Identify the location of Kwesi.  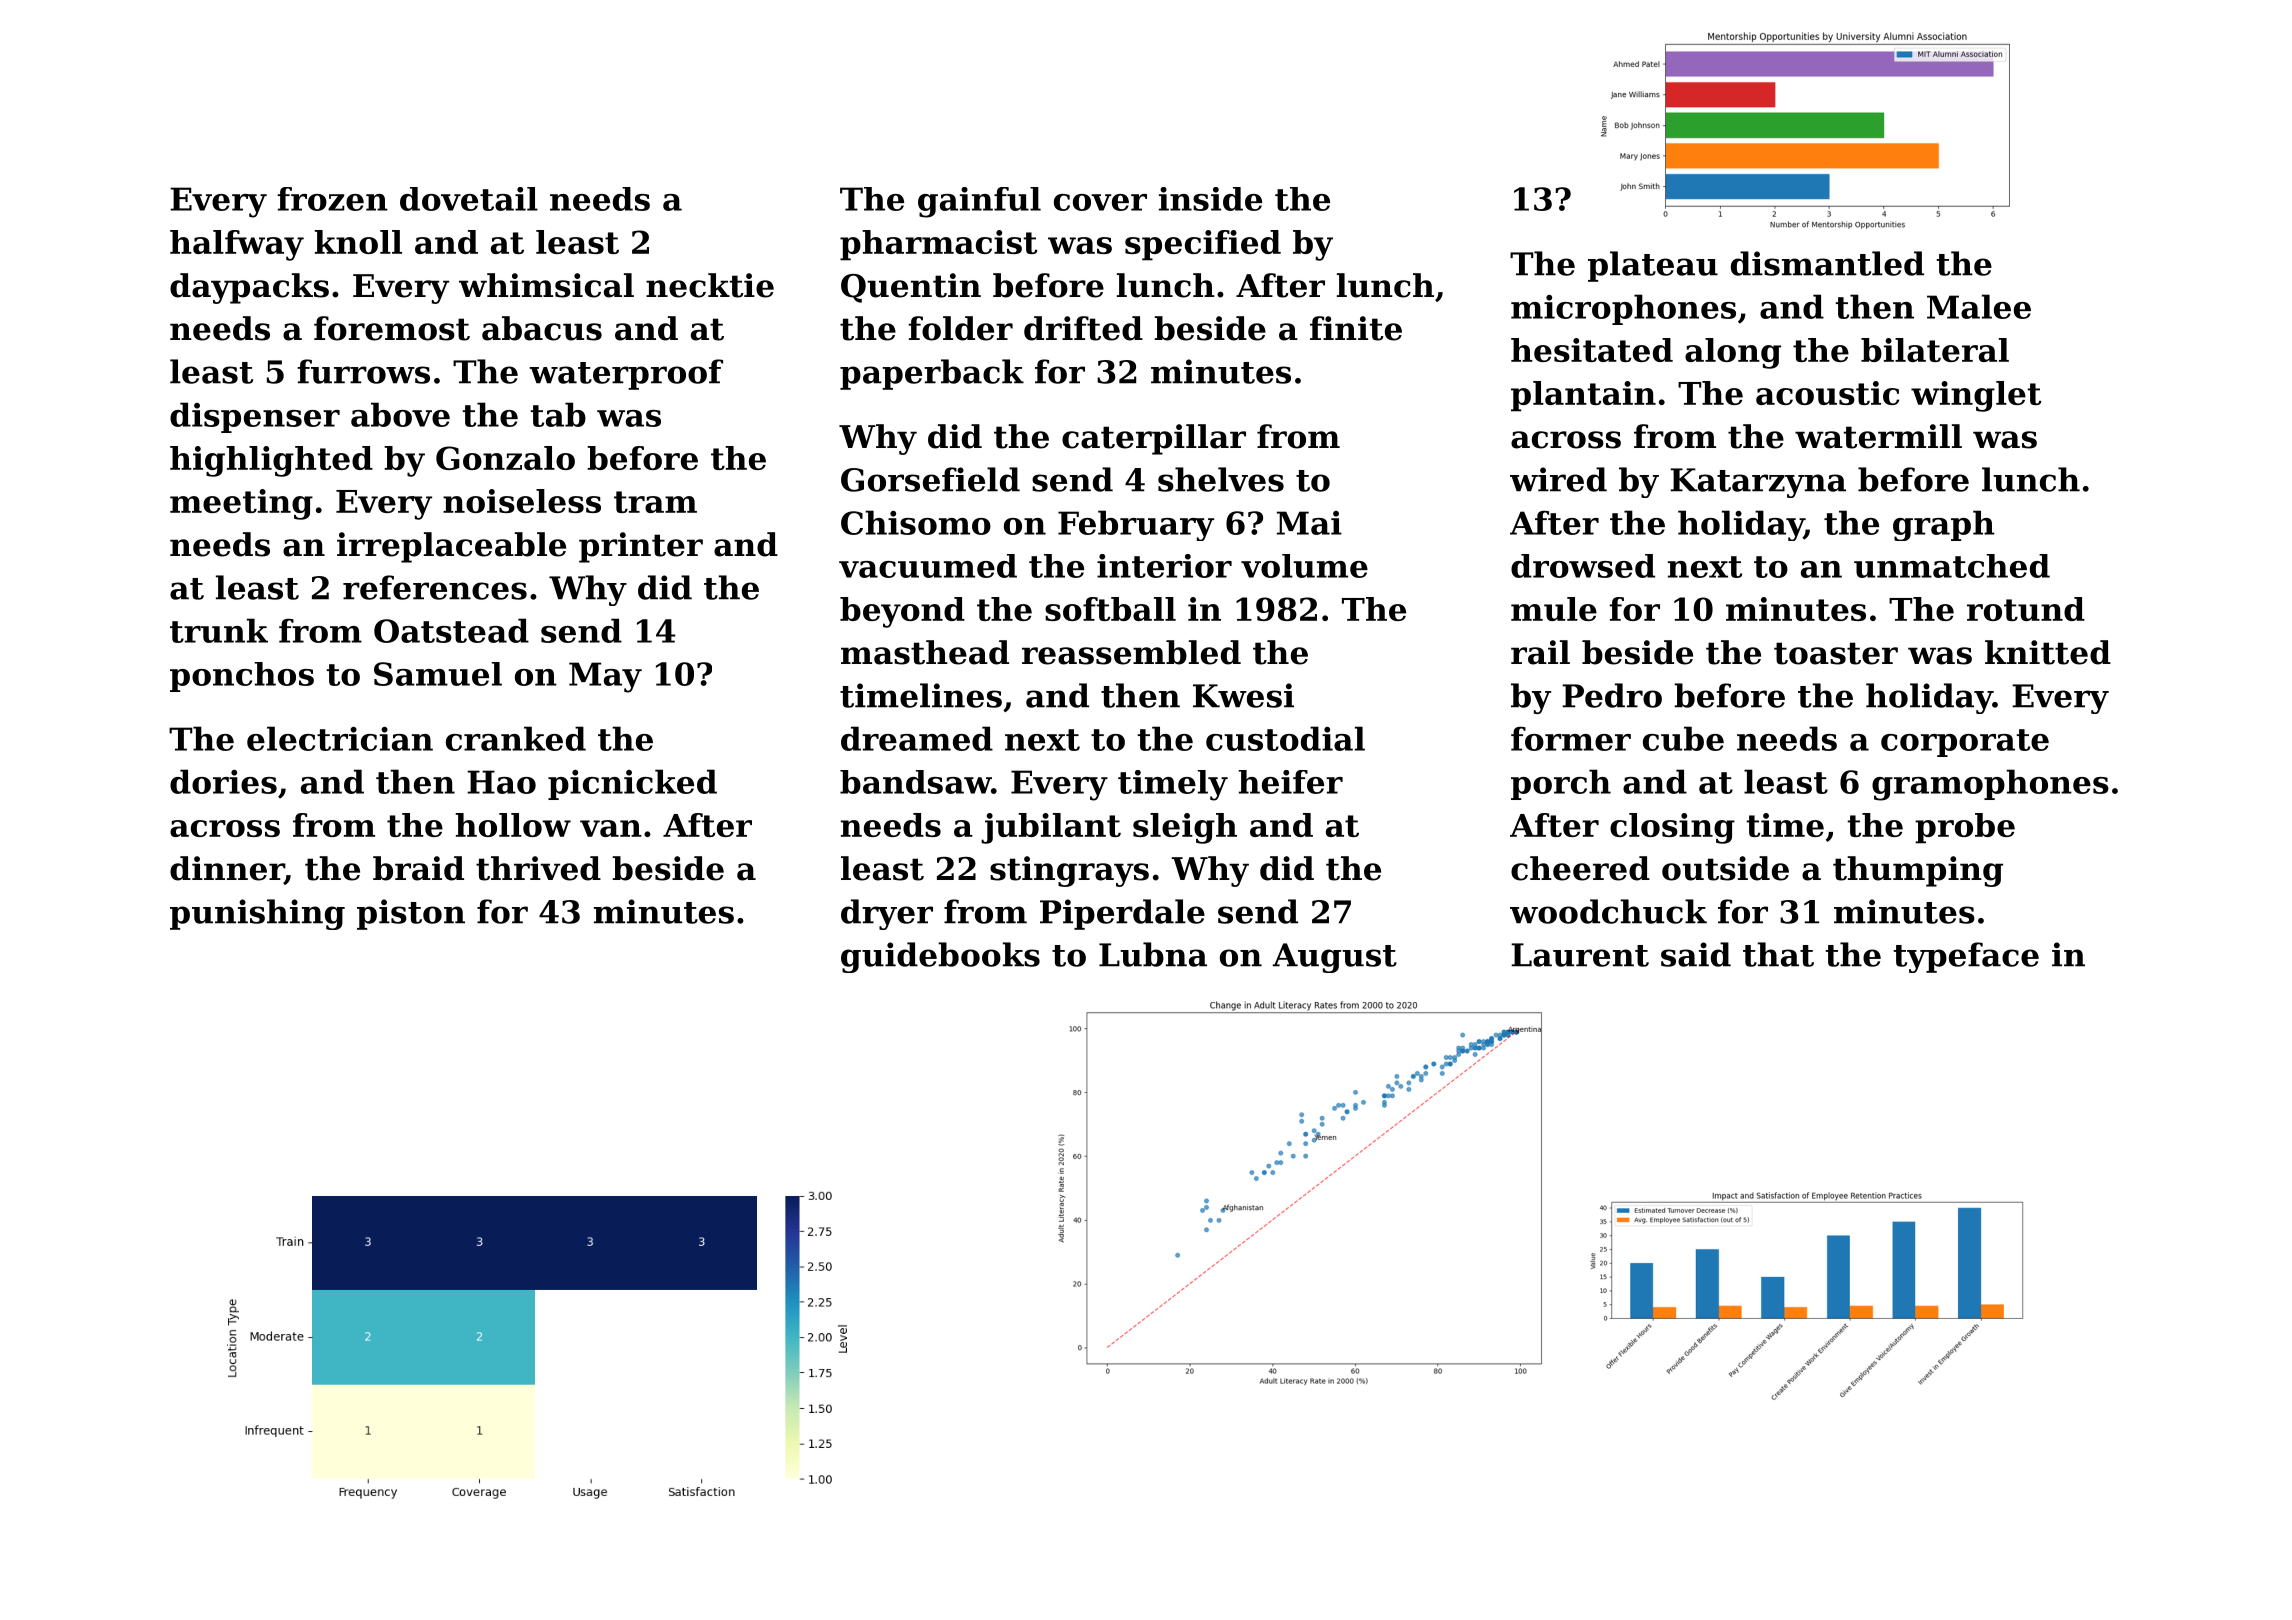
(1243, 695).
